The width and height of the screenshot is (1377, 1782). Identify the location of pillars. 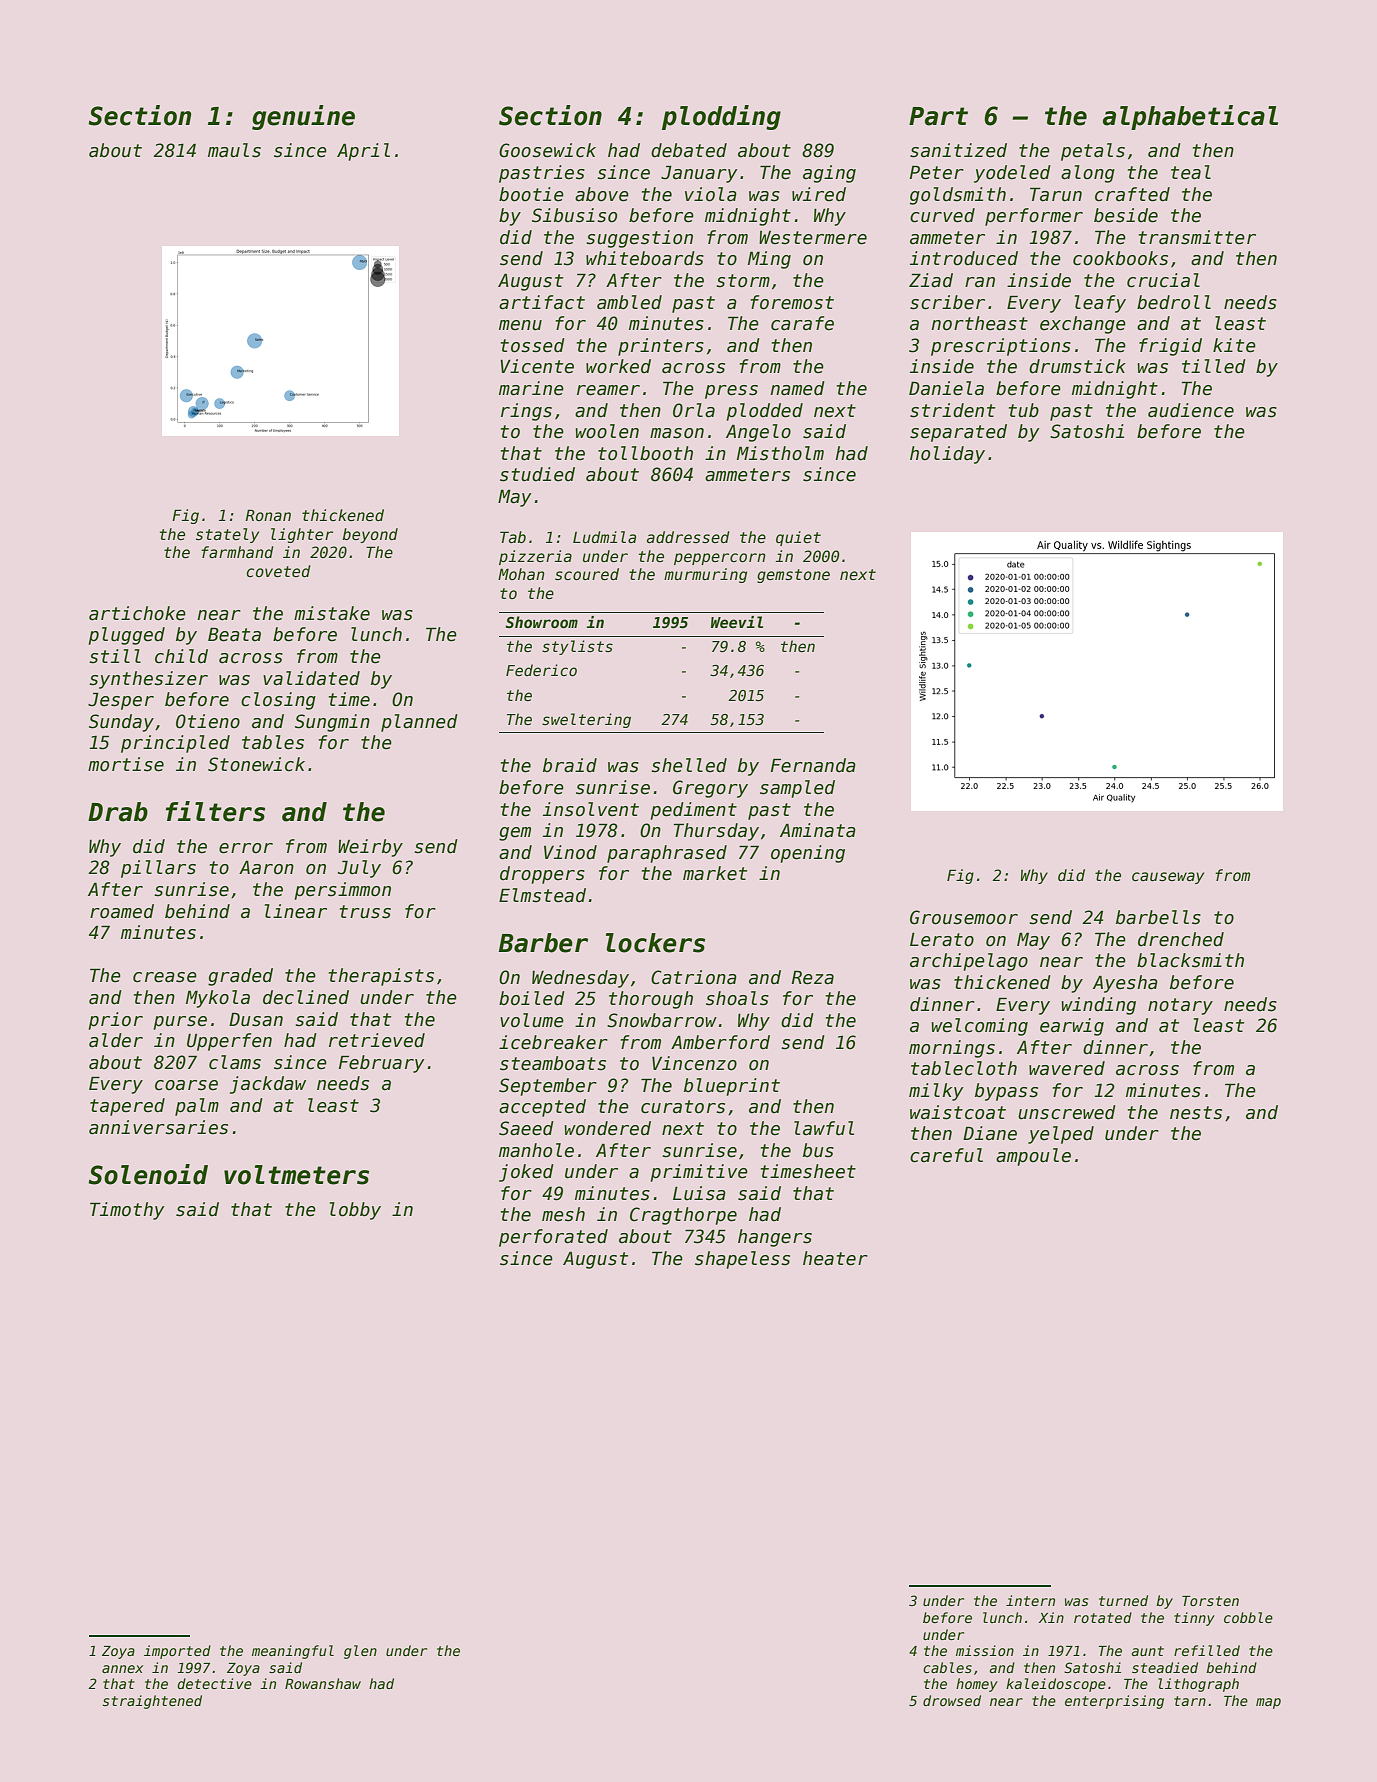
(158, 869).
